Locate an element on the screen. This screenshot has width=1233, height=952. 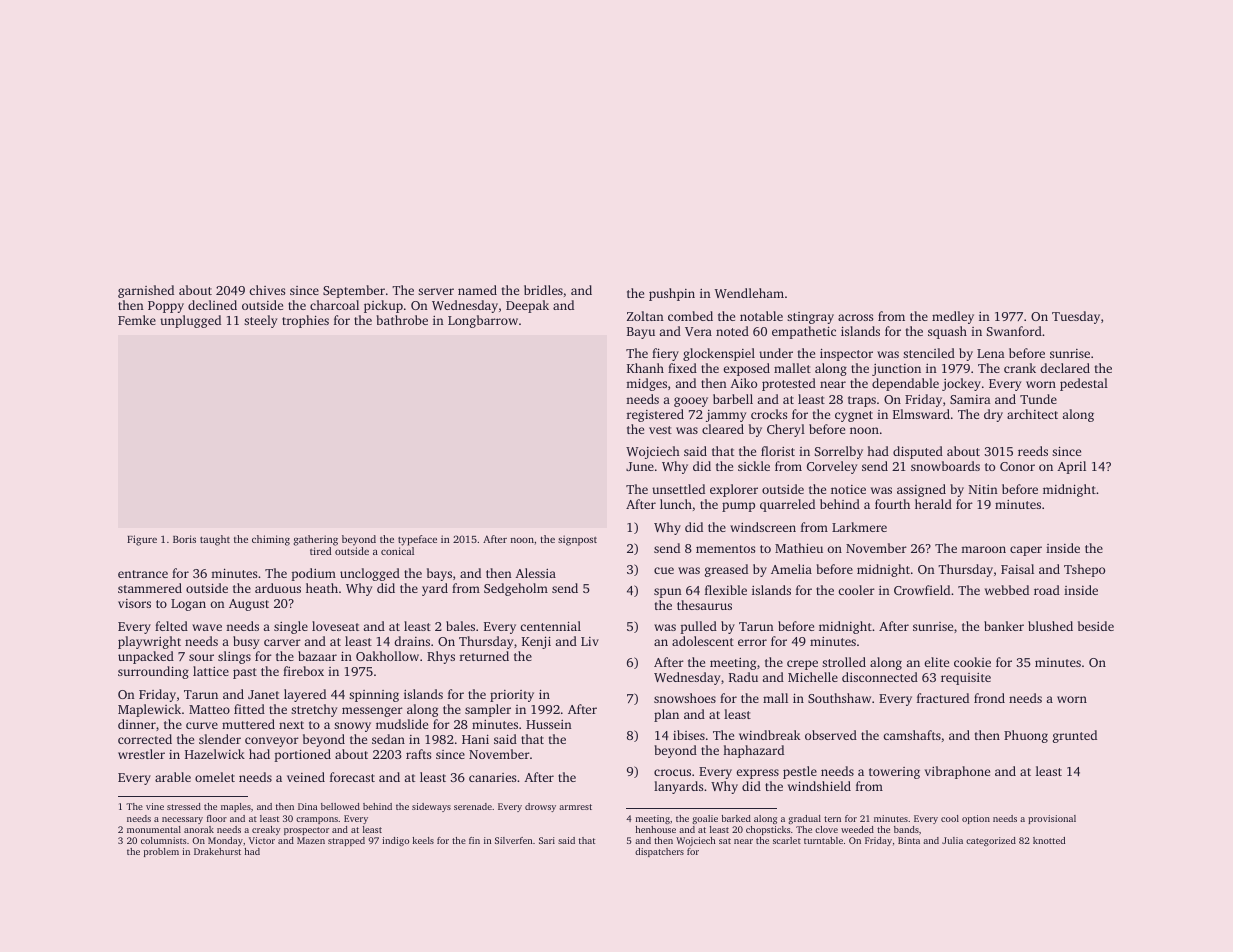
centennial is located at coordinates (550, 626).
